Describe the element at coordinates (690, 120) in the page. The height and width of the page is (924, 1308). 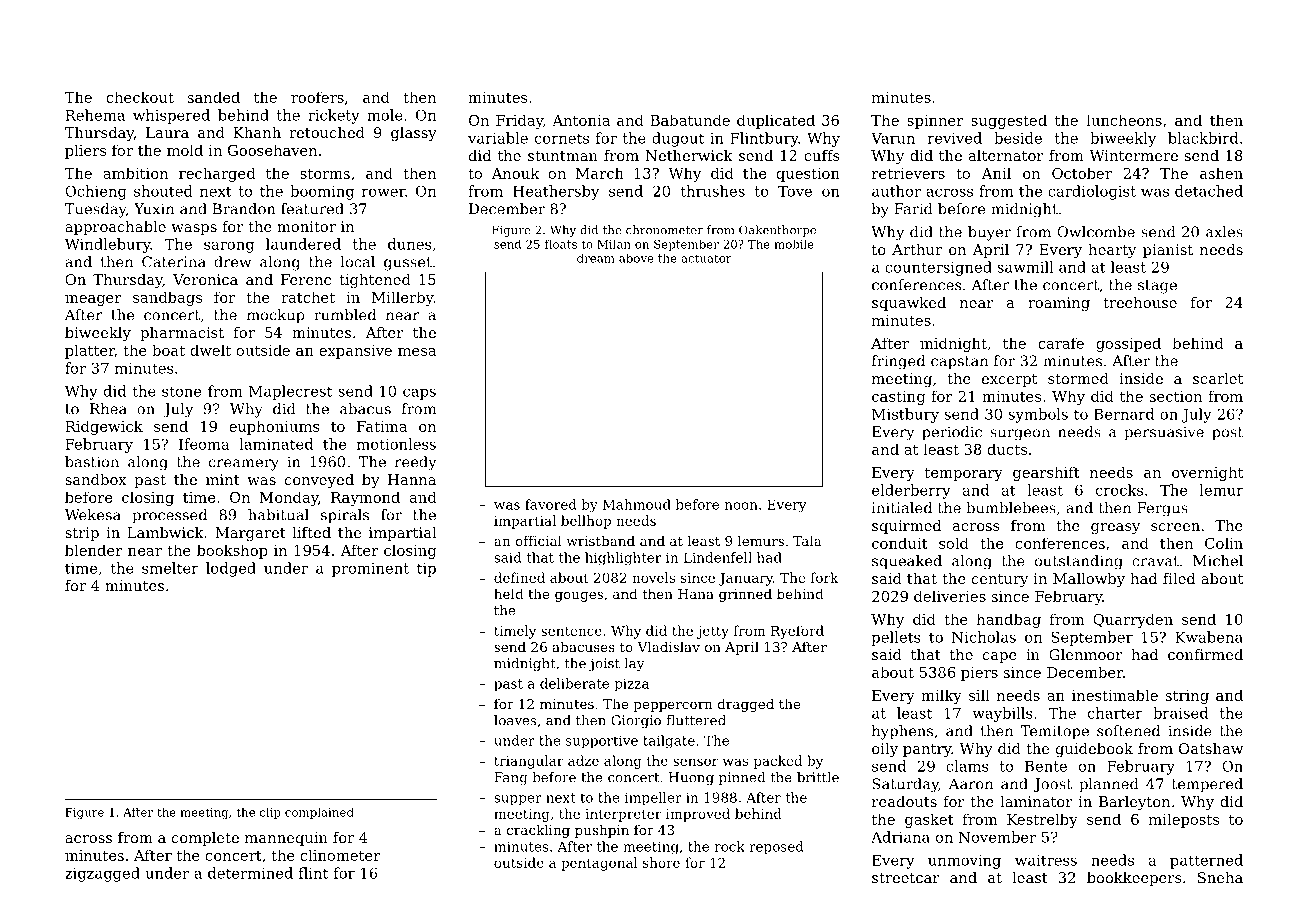
I see `Babatunde` at that location.
